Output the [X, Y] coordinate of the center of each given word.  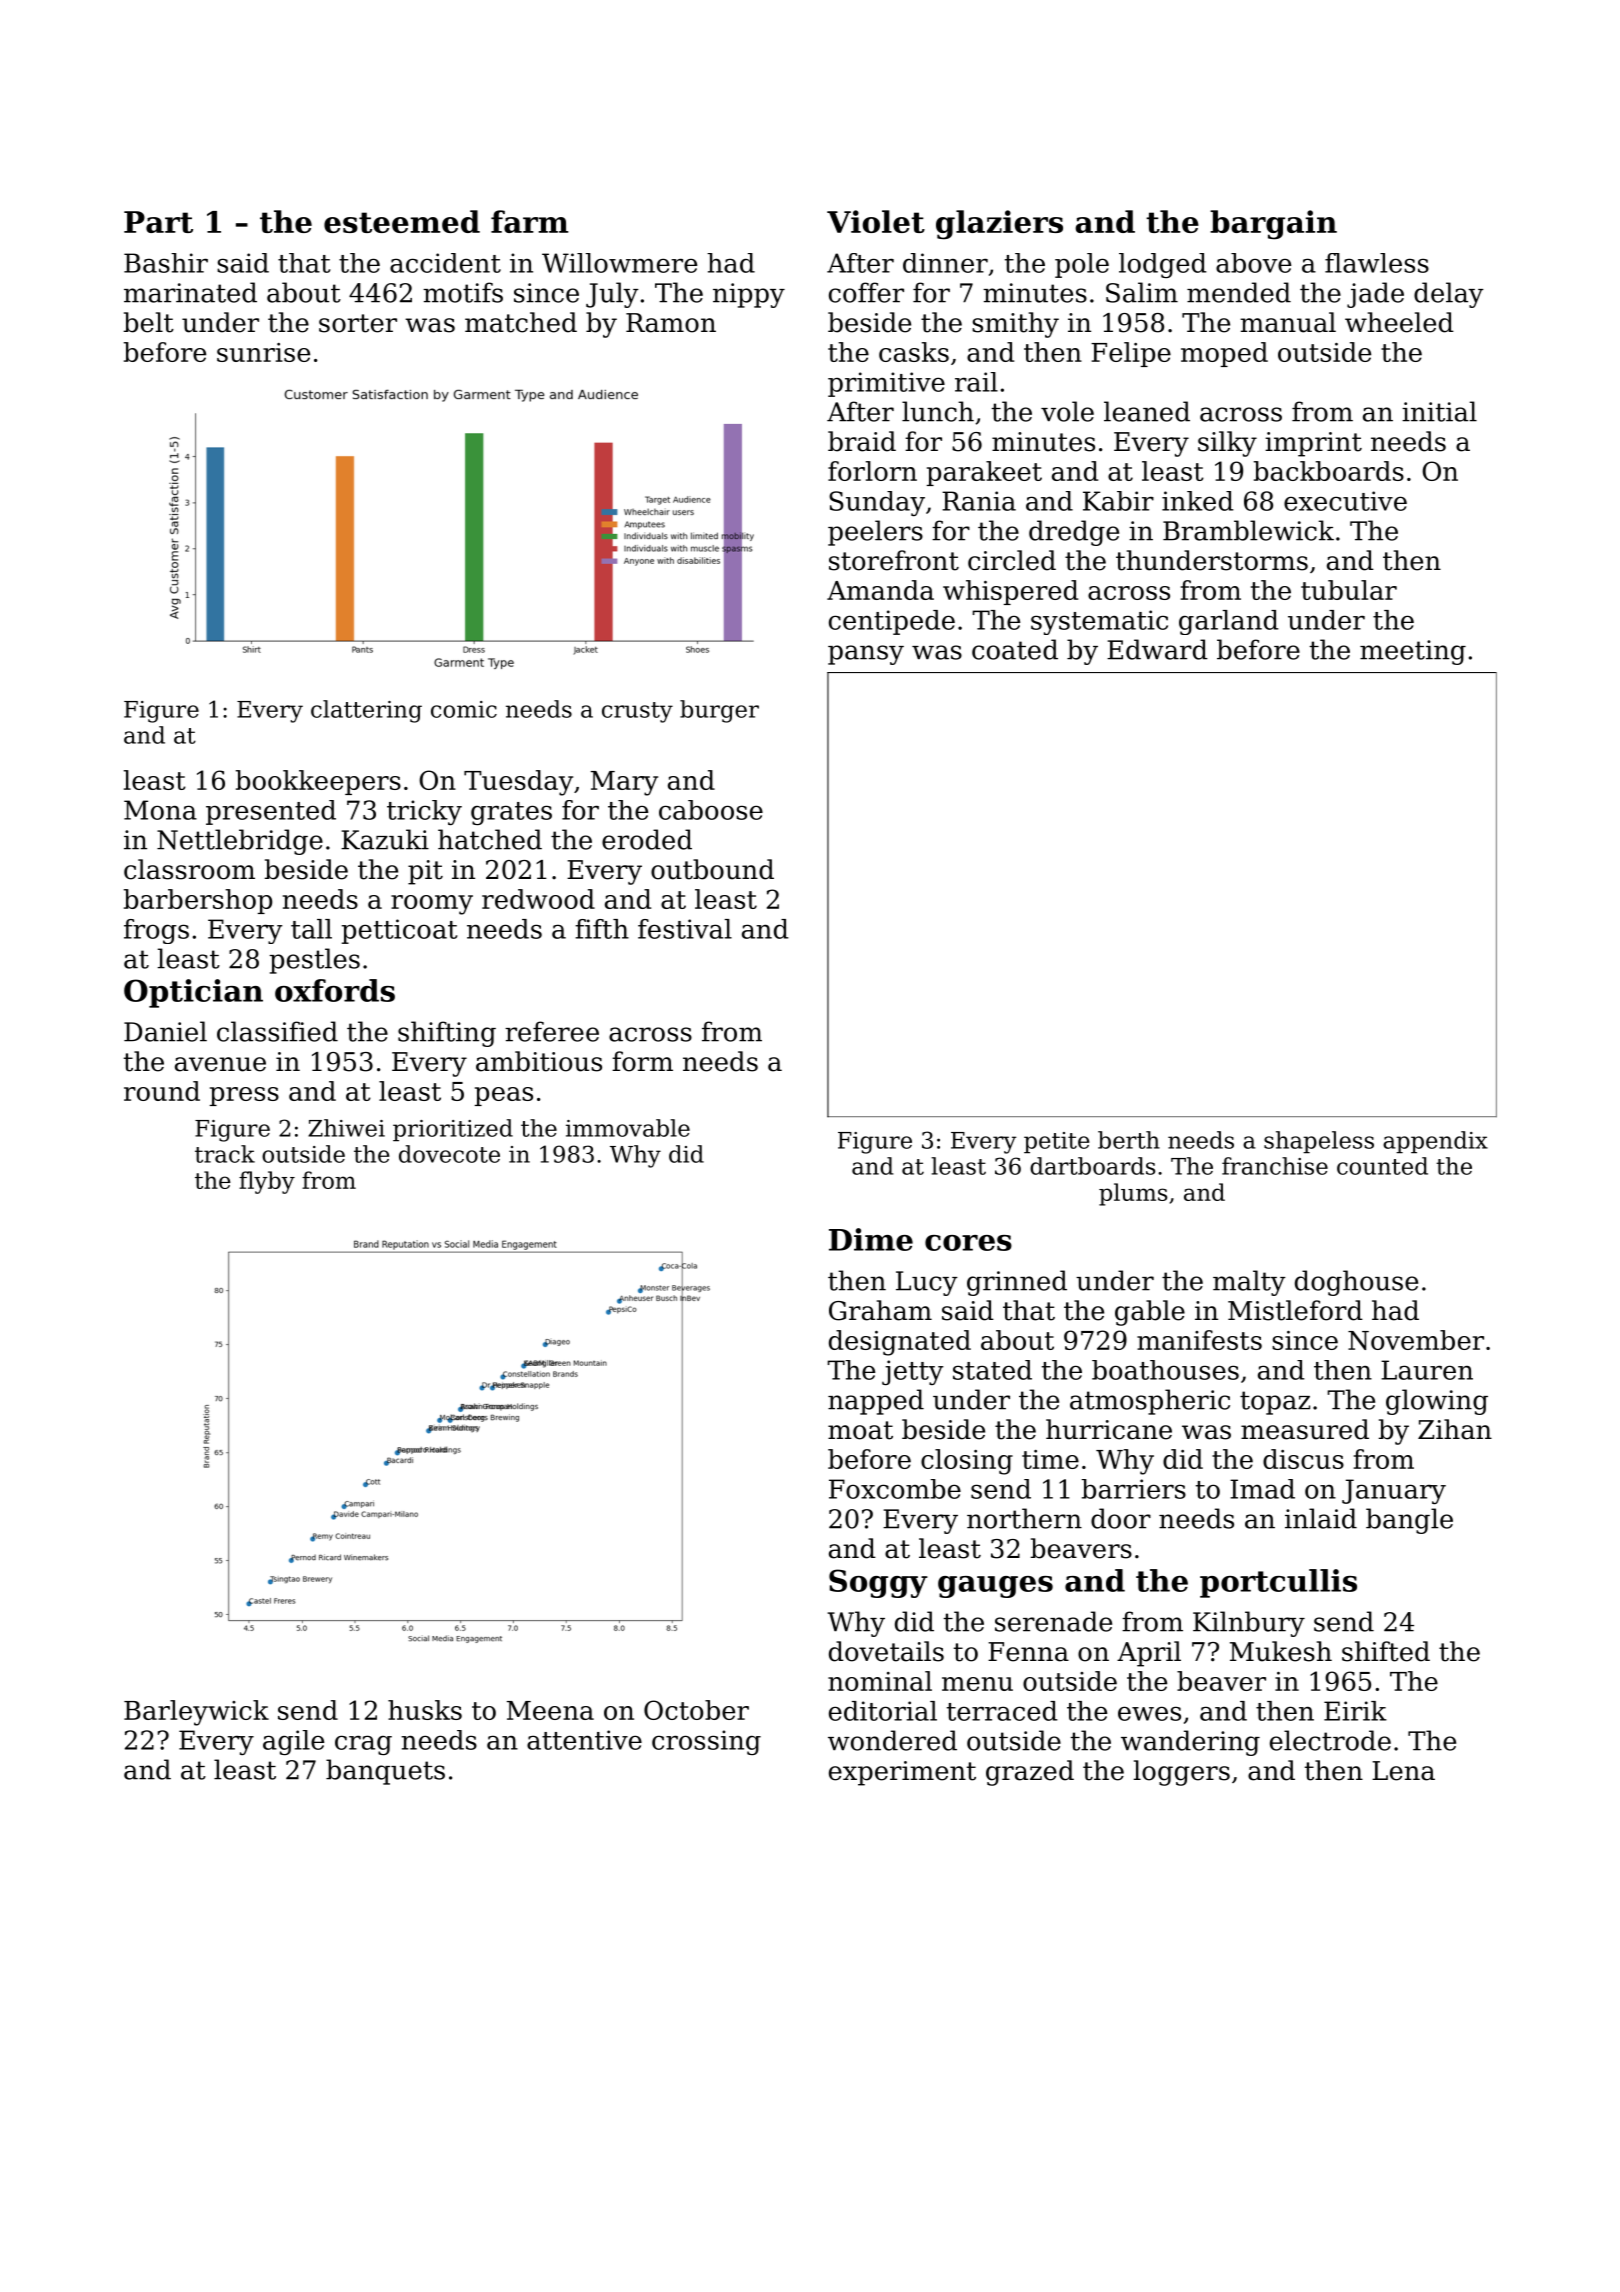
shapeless [1319, 1142]
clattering [366, 711]
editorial [883, 1711]
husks [425, 1710]
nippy [749, 295]
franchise [1275, 1166]
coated [1015, 649]
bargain [1273, 225]
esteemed [402, 221]
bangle [1409, 1521]
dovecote [449, 1154]
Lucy [927, 1283]
